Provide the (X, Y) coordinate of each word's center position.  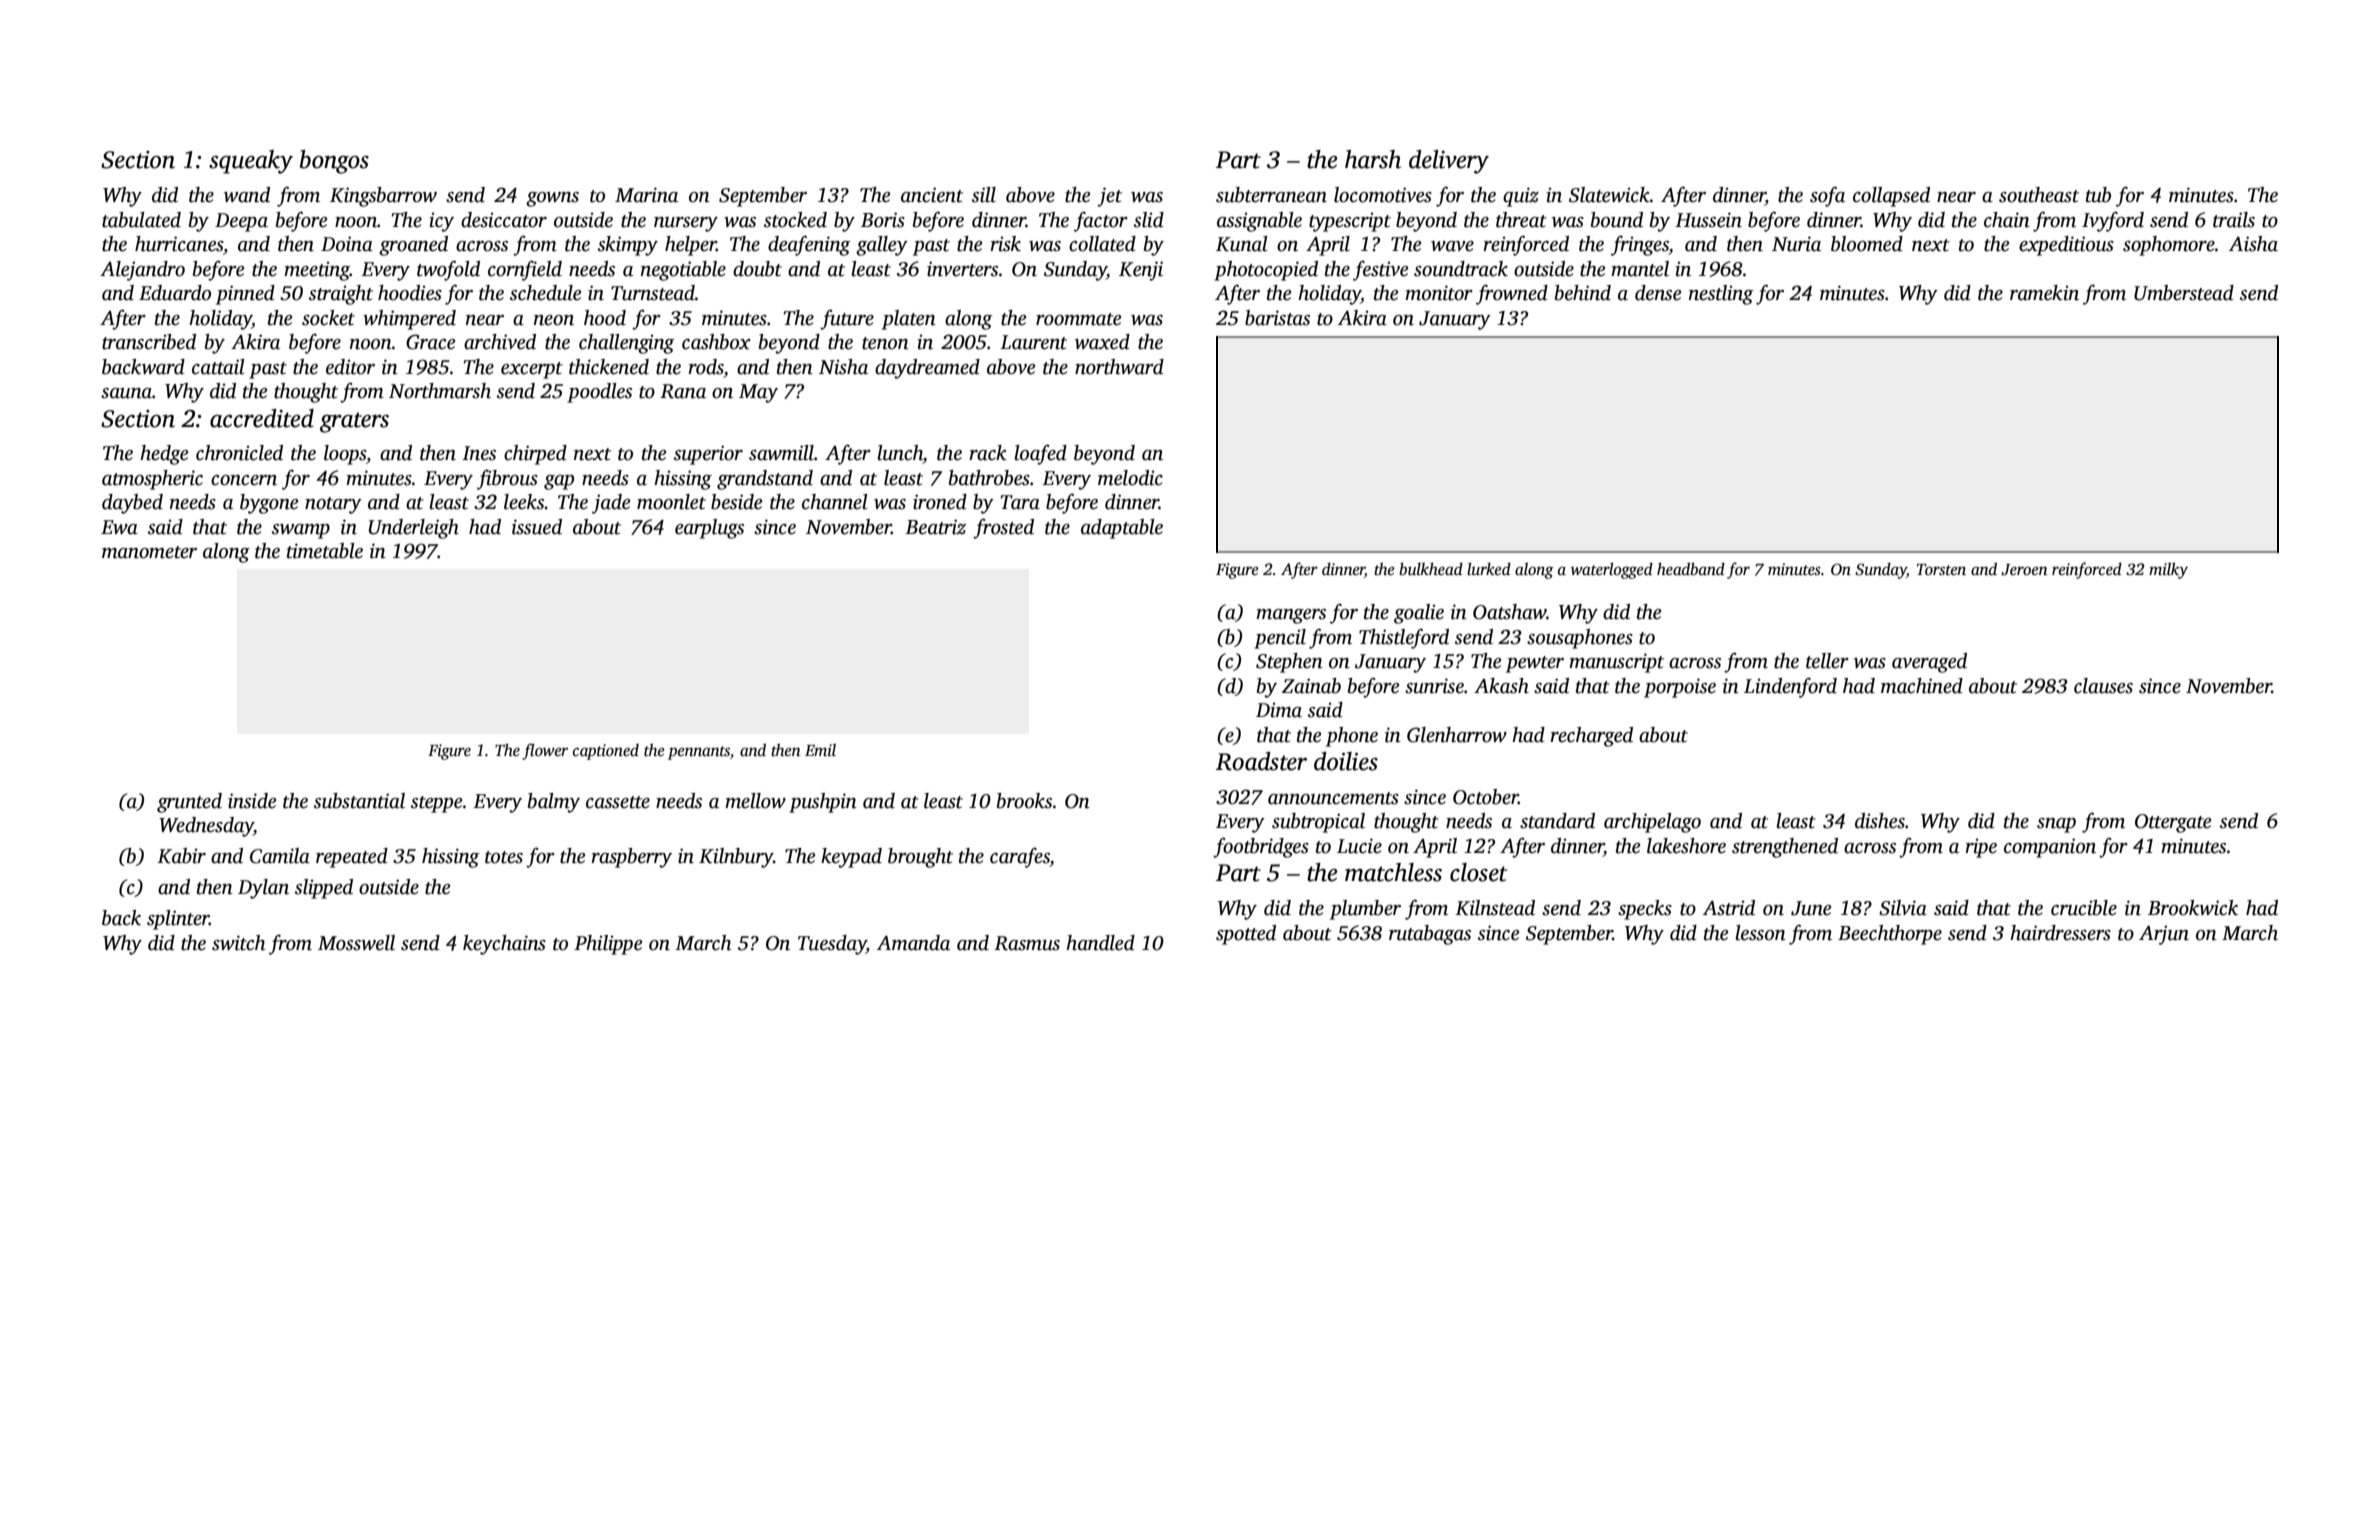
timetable (325, 551)
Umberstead (2184, 293)
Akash (1501, 686)
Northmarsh (440, 391)
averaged (1929, 663)
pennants (699, 753)
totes (504, 857)
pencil (1280, 639)
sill (984, 195)
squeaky (251, 162)
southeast (2039, 195)
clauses (2103, 686)
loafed (1040, 454)
